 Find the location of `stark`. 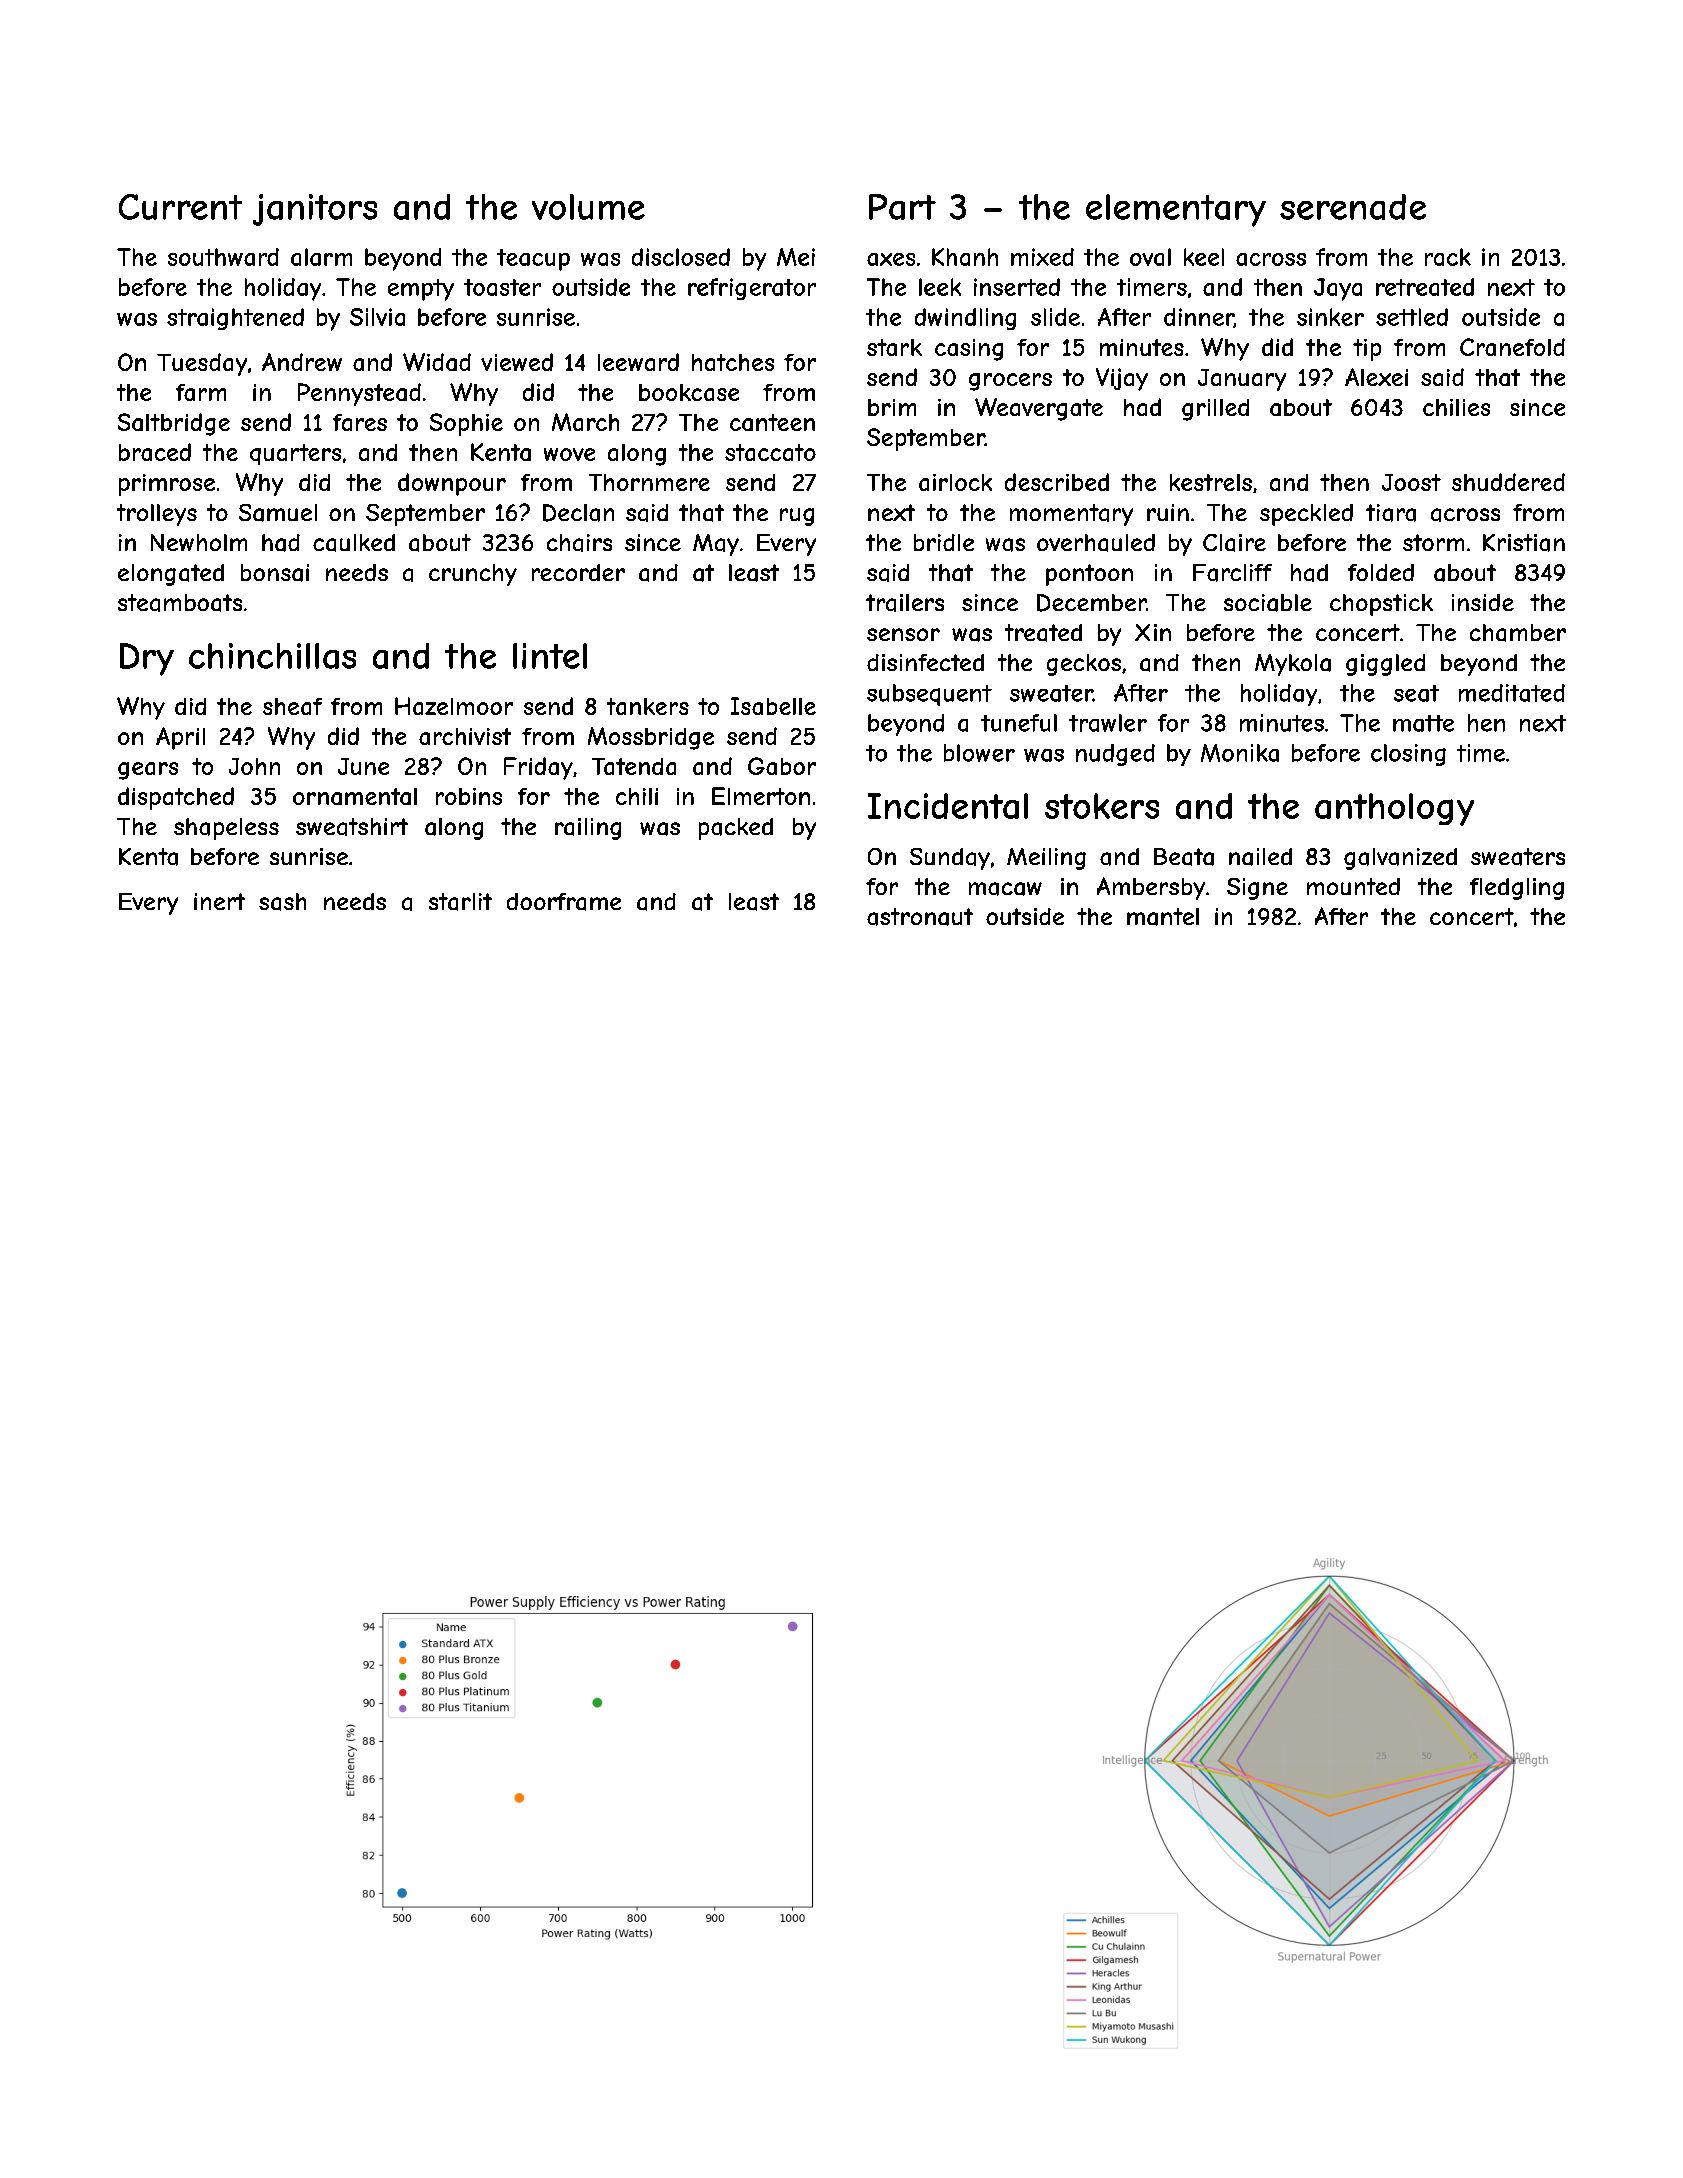

stark is located at coordinates (894, 347).
